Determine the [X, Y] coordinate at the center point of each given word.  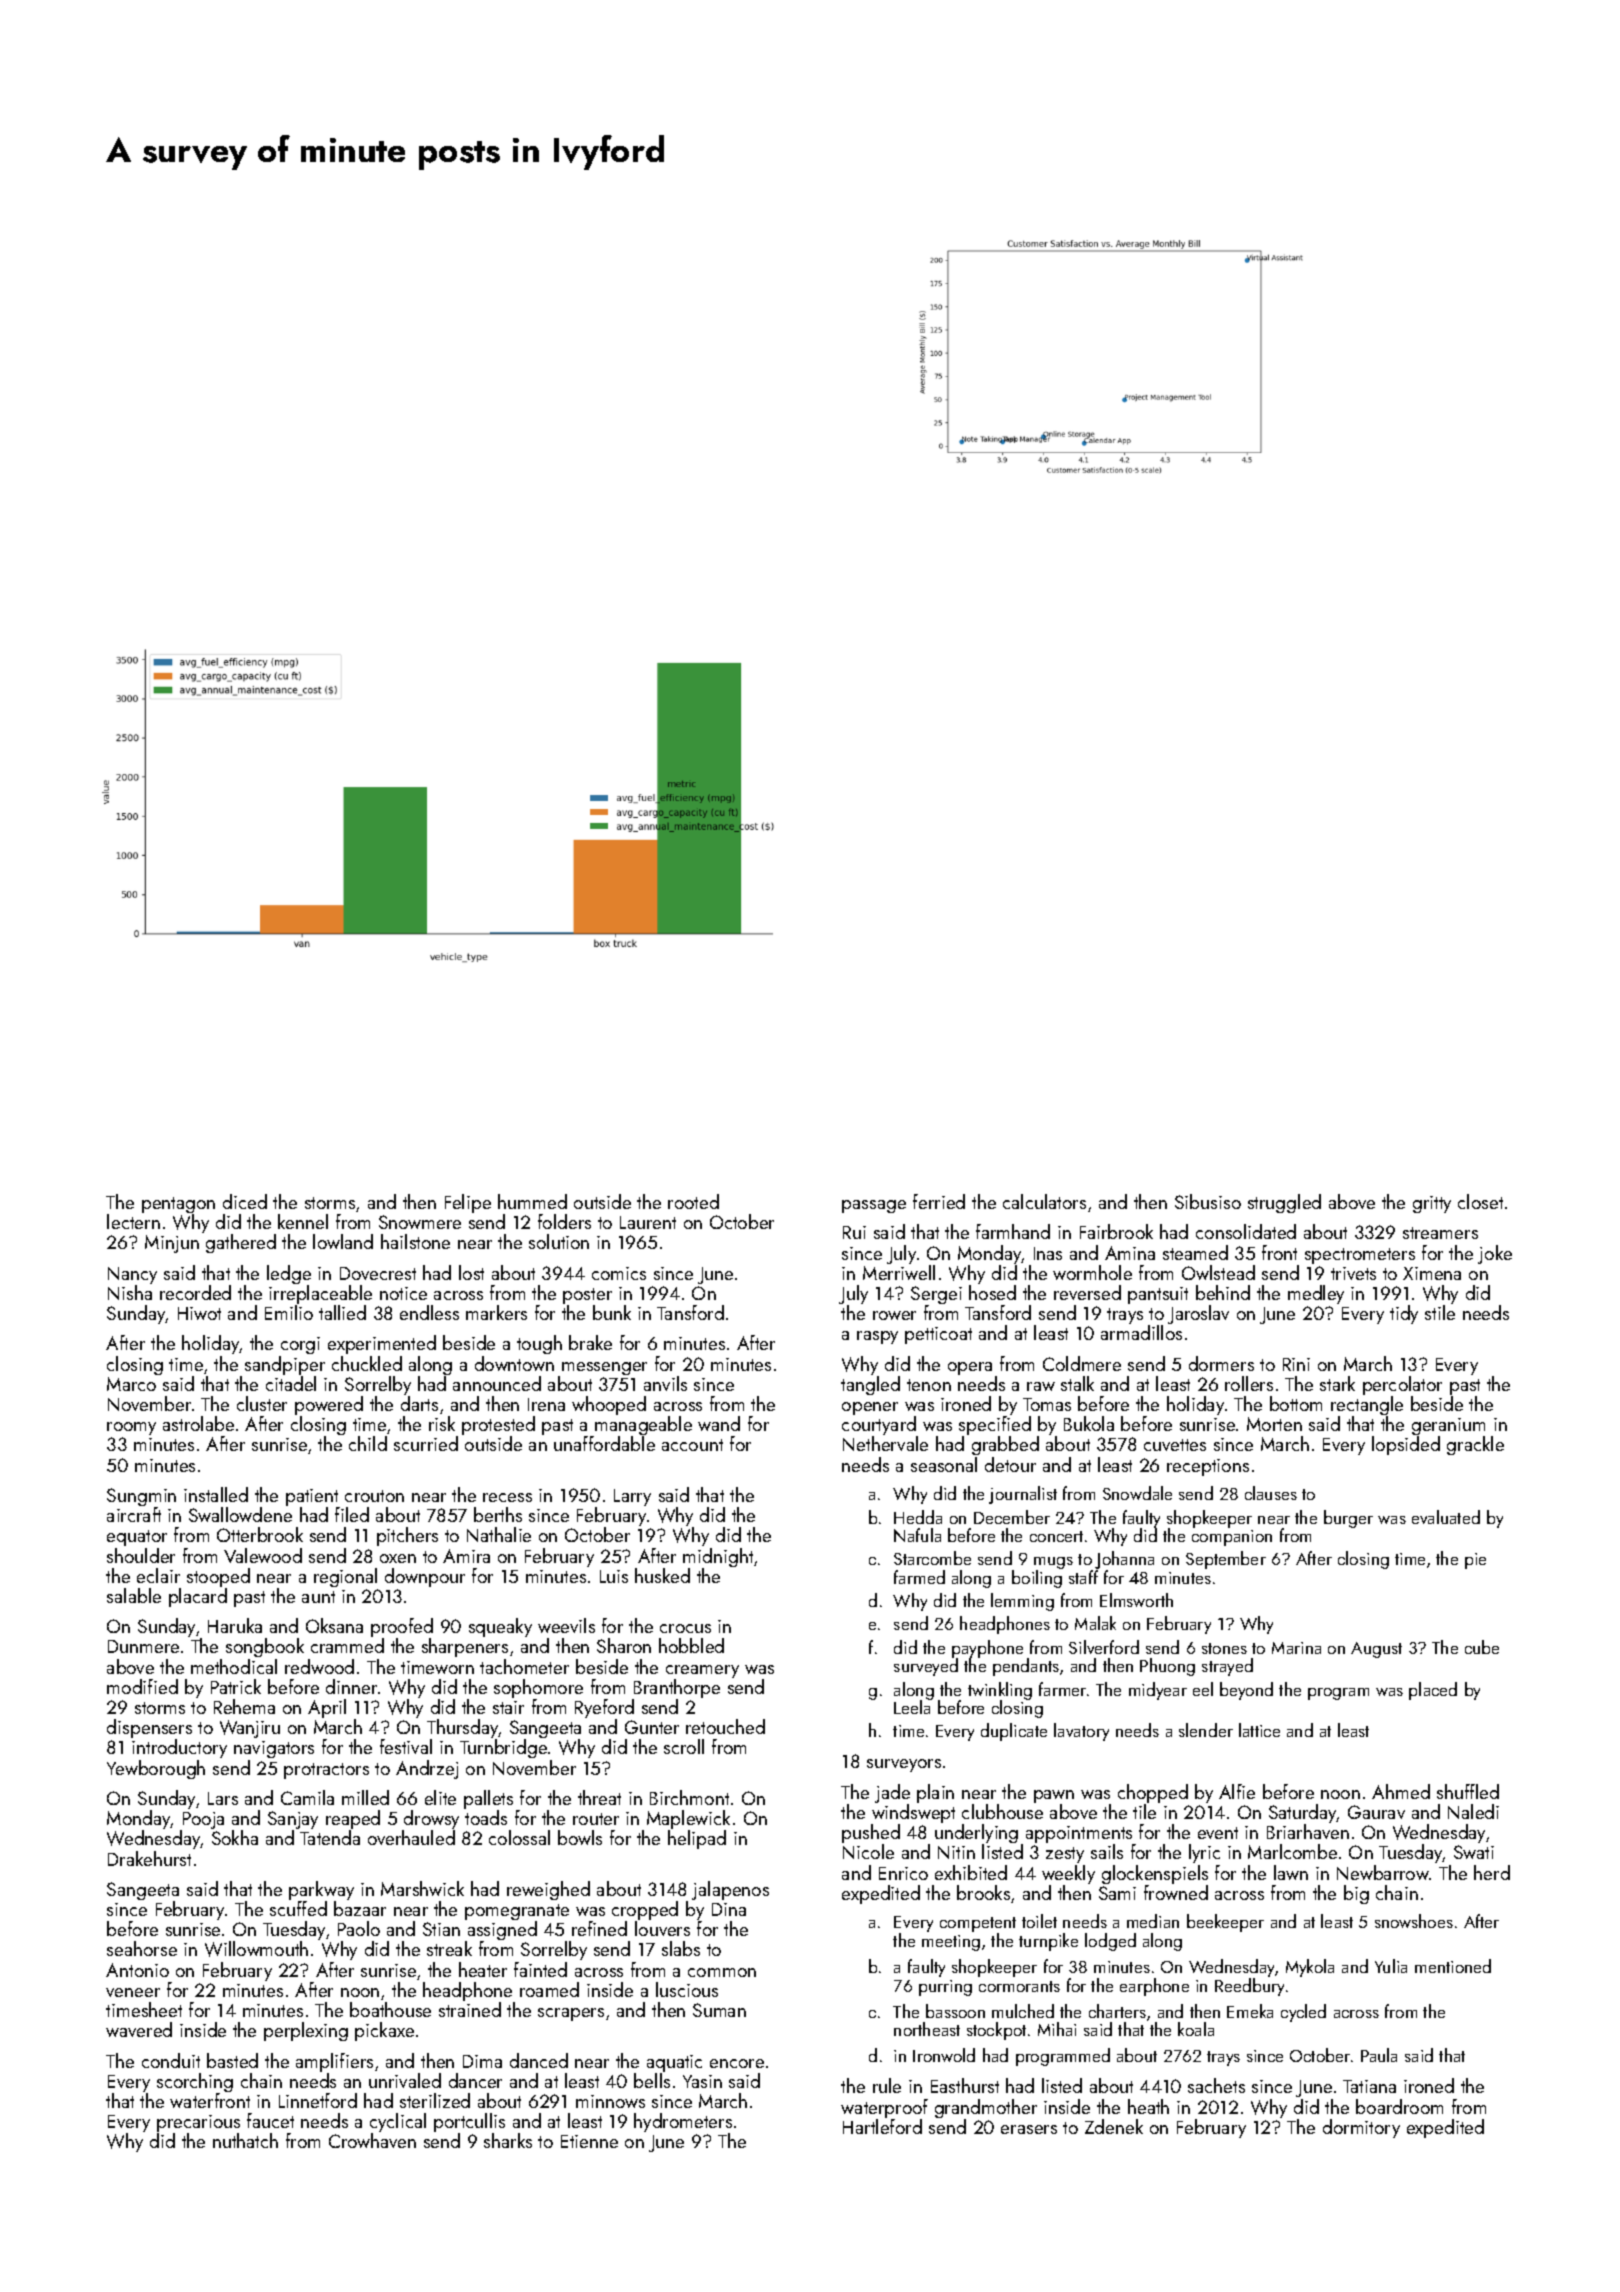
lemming [1022, 1602]
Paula [1379, 2055]
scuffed [298, 1908]
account [692, 1445]
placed [1433, 1691]
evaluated [1446, 1517]
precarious [198, 2123]
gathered [241, 1243]
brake [590, 1342]
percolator [1402, 1385]
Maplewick [688, 1819]
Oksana [334, 1625]
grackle [1475, 1445]
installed [216, 1494]
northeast [927, 2029]
